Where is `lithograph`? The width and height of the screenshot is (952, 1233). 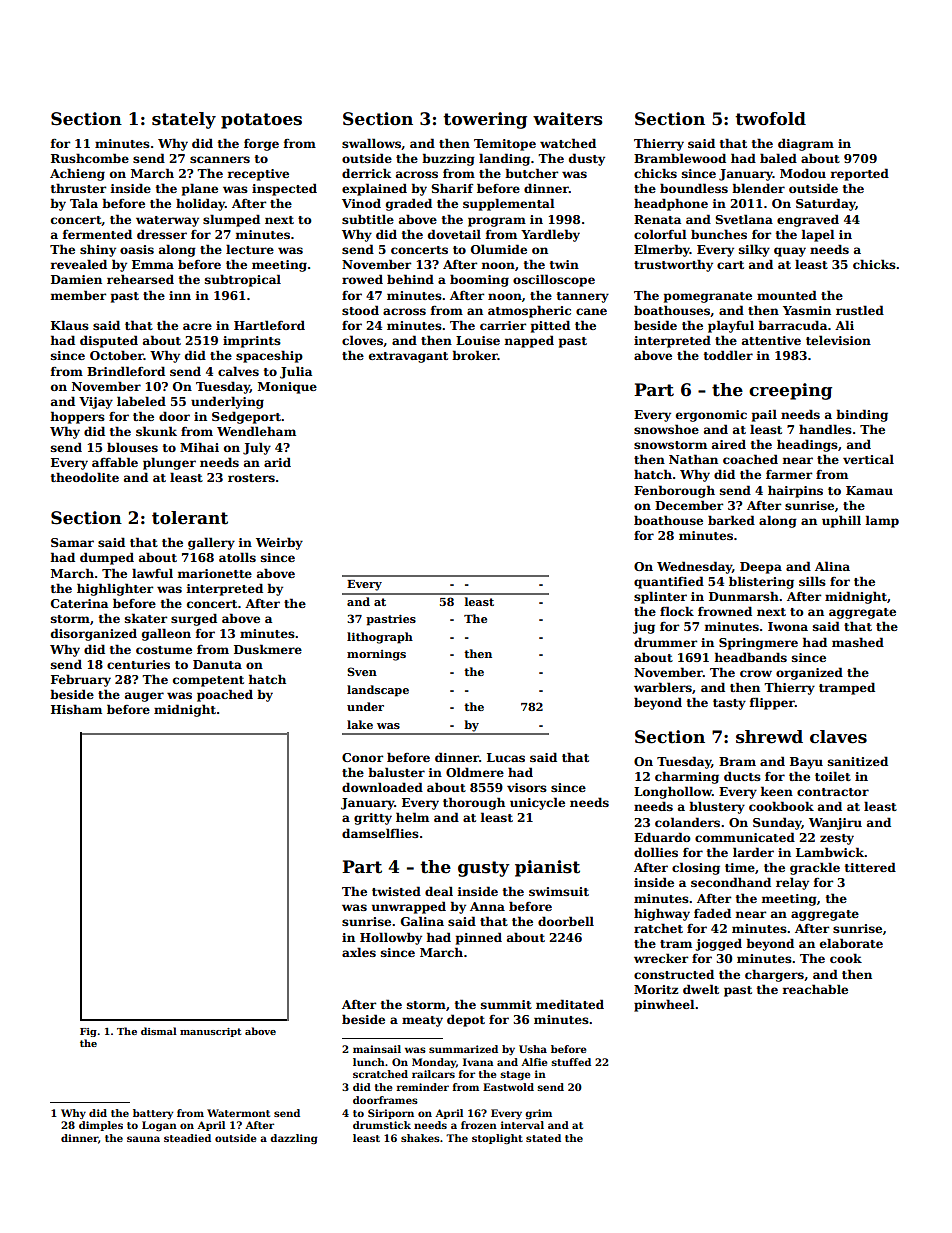
lithograph is located at coordinates (380, 638).
